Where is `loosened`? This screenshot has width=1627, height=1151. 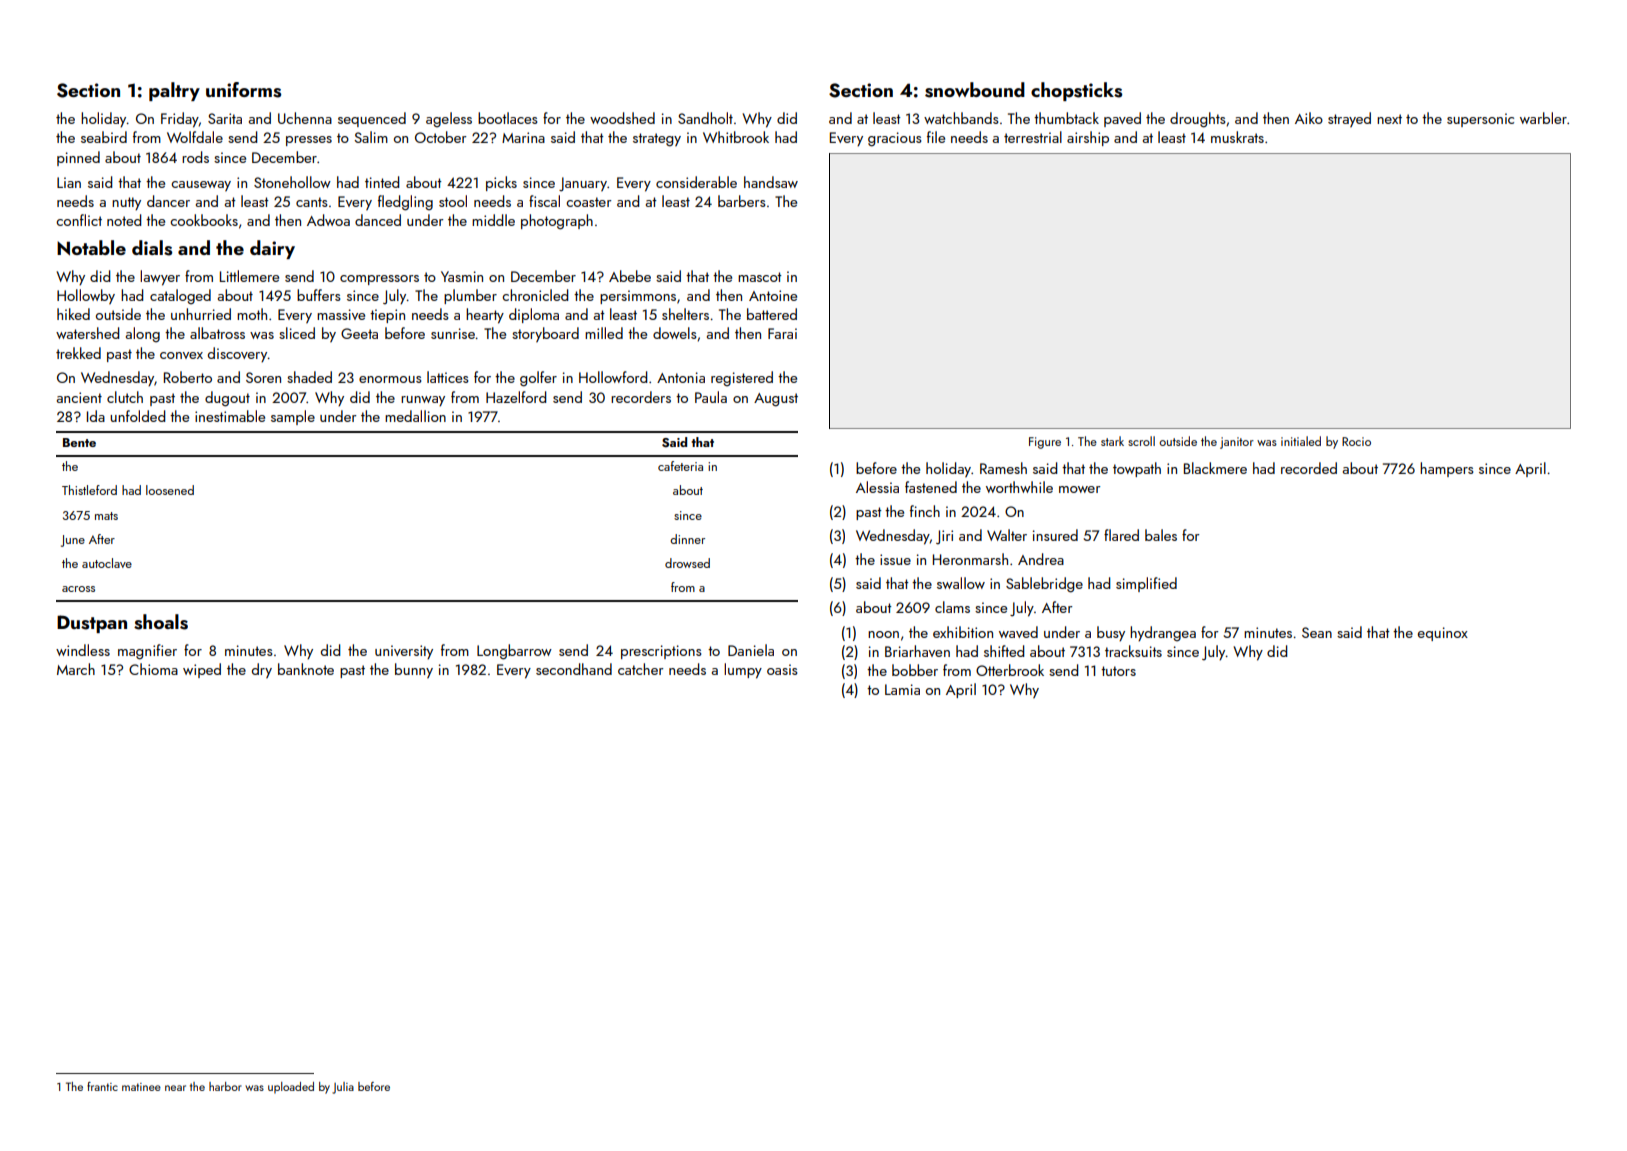 loosened is located at coordinates (170, 490).
